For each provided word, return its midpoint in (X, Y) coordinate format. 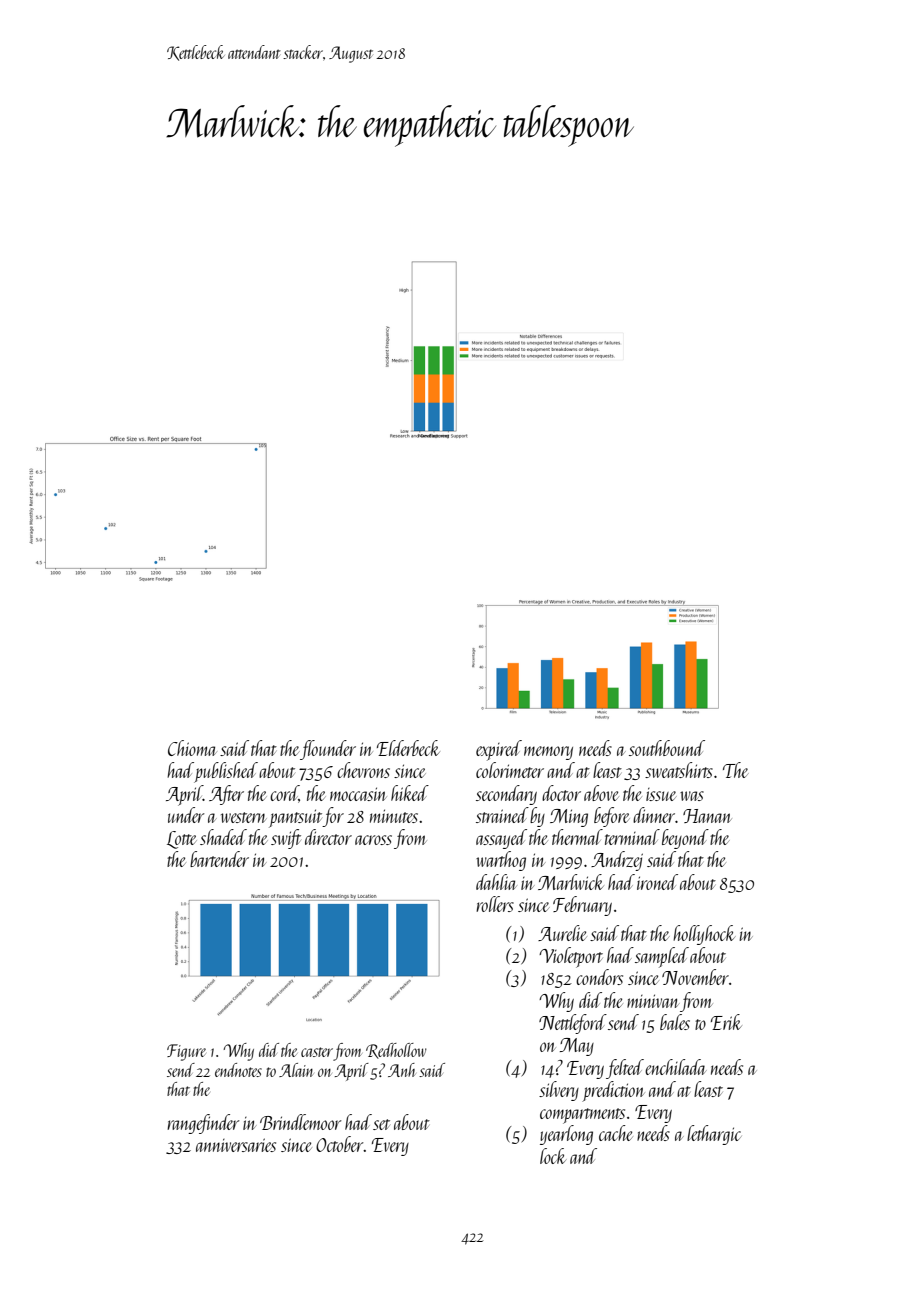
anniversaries (236, 1145)
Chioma (192, 748)
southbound (667, 748)
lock (553, 1156)
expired (499, 750)
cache (616, 1133)
